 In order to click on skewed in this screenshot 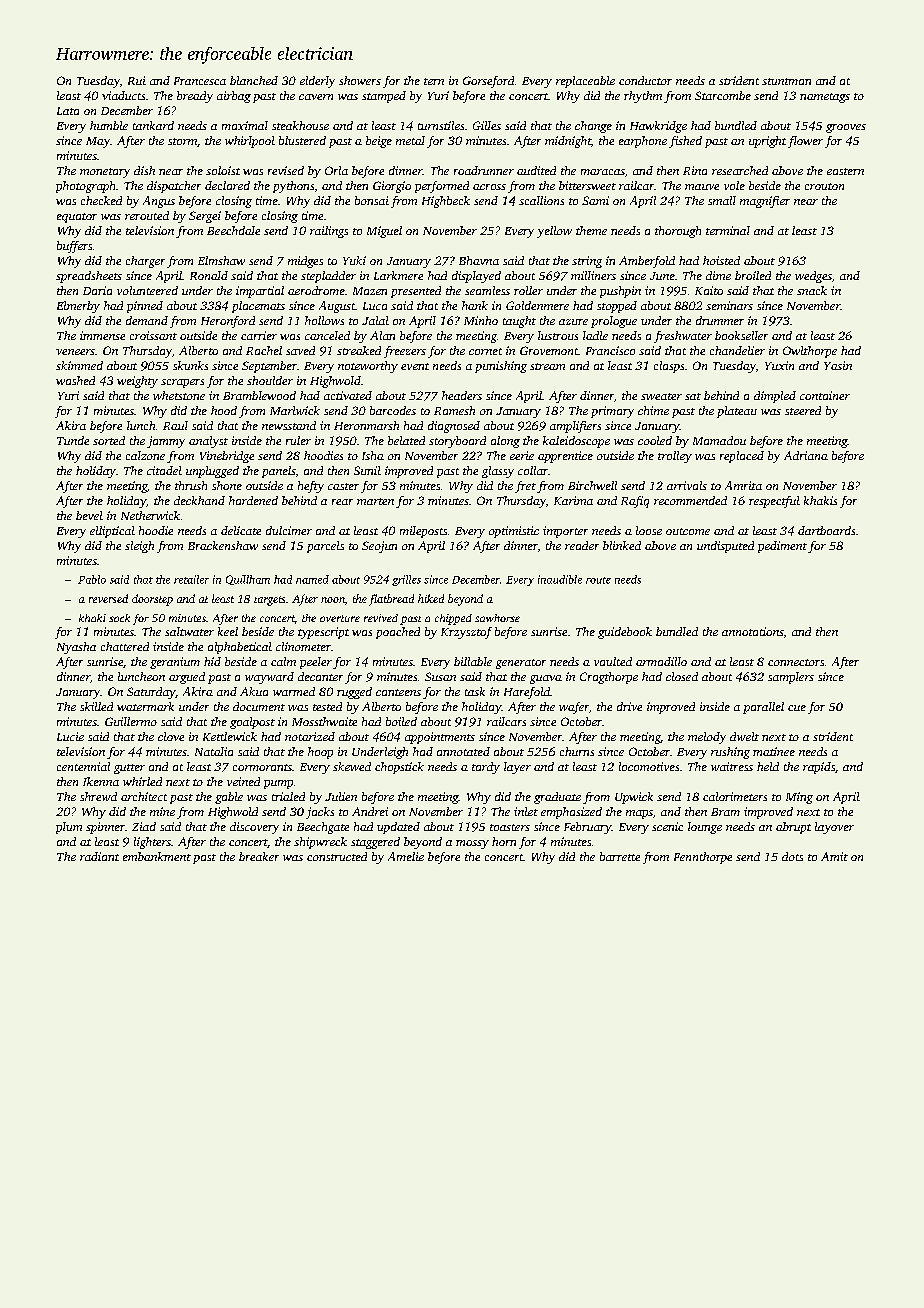, I will do `click(352, 766)`.
